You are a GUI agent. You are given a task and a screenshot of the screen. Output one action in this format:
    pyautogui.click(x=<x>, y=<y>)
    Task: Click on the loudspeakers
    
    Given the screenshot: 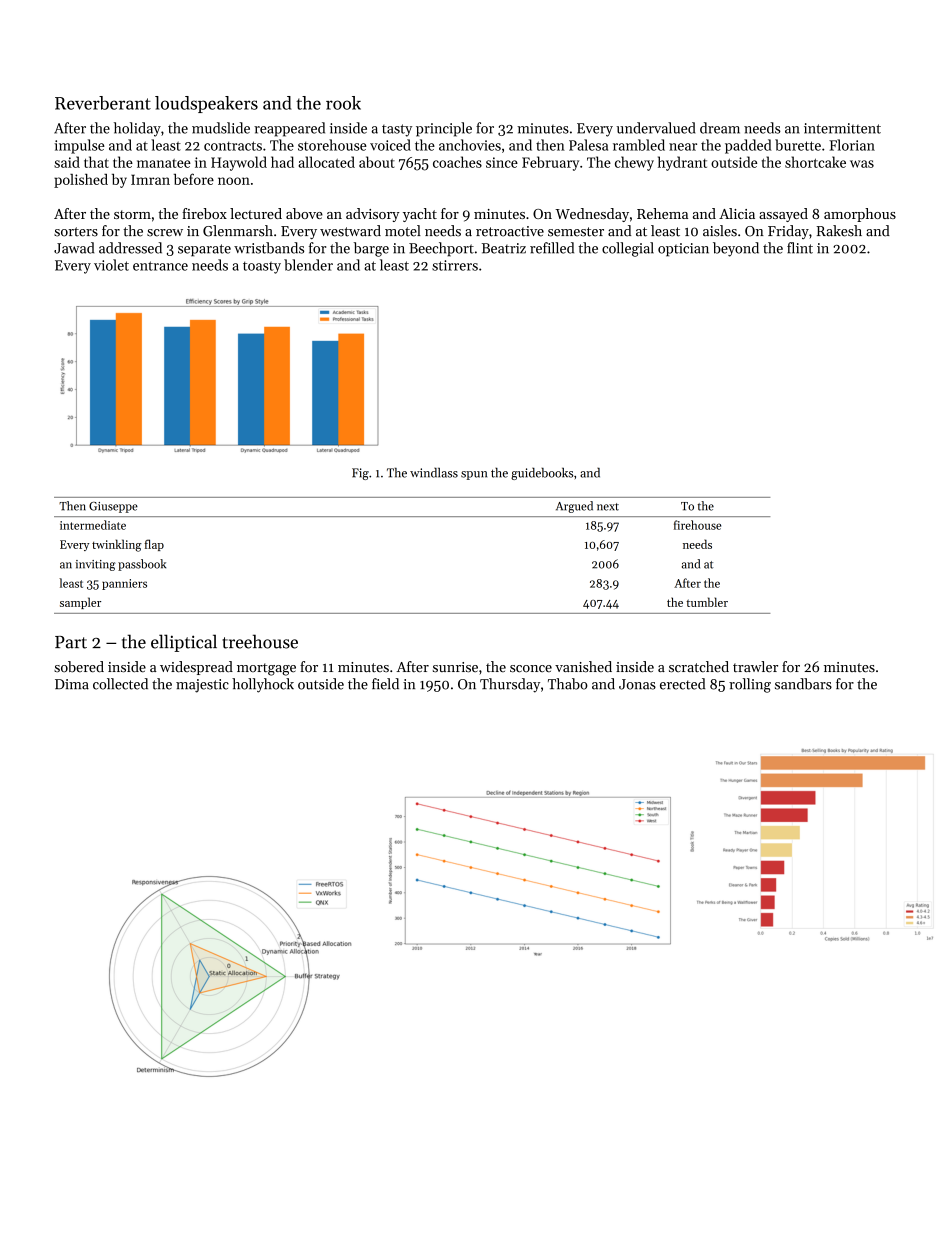 What is the action you would take?
    pyautogui.click(x=206, y=104)
